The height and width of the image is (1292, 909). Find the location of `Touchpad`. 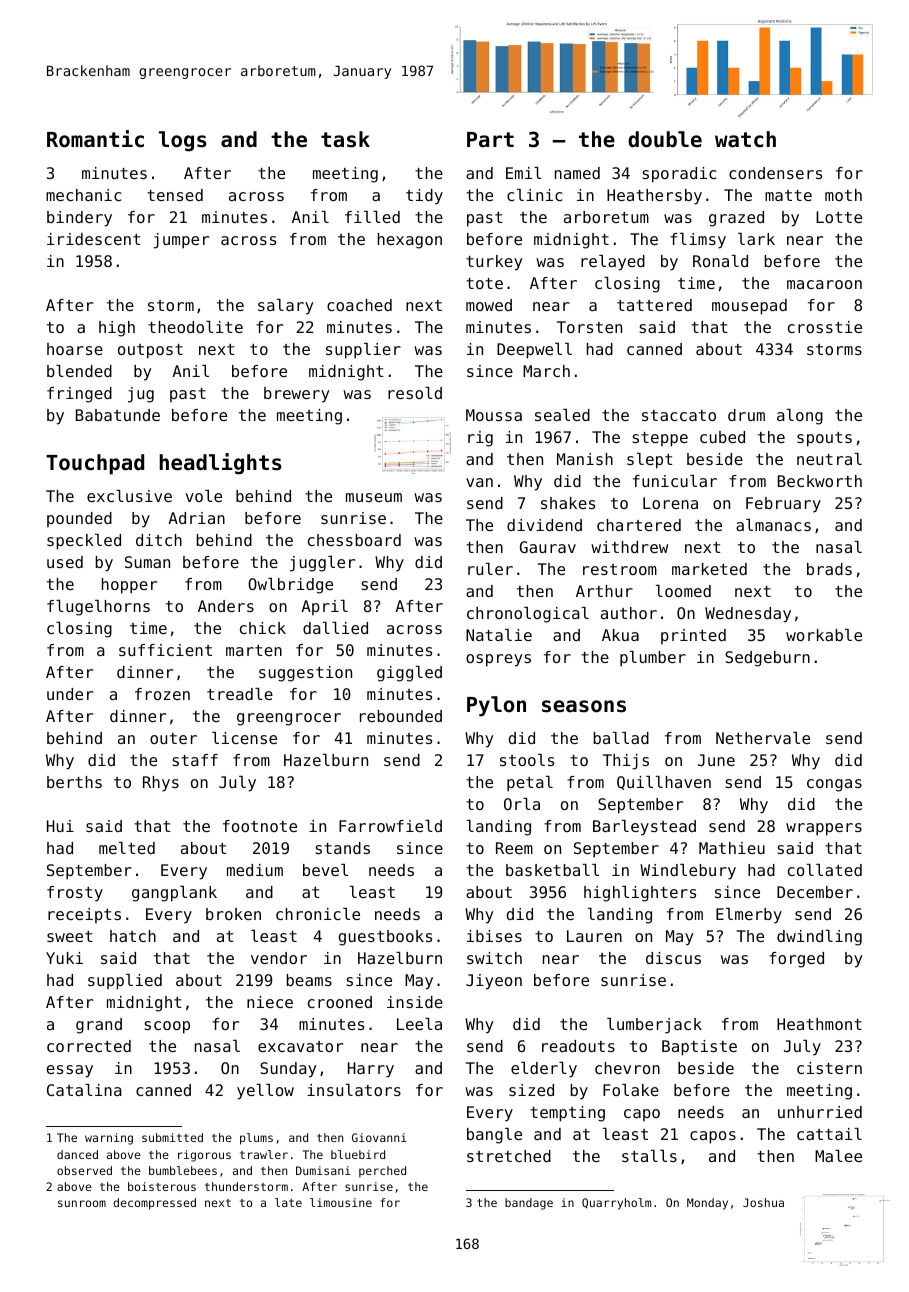

Touchpad is located at coordinates (95, 464).
